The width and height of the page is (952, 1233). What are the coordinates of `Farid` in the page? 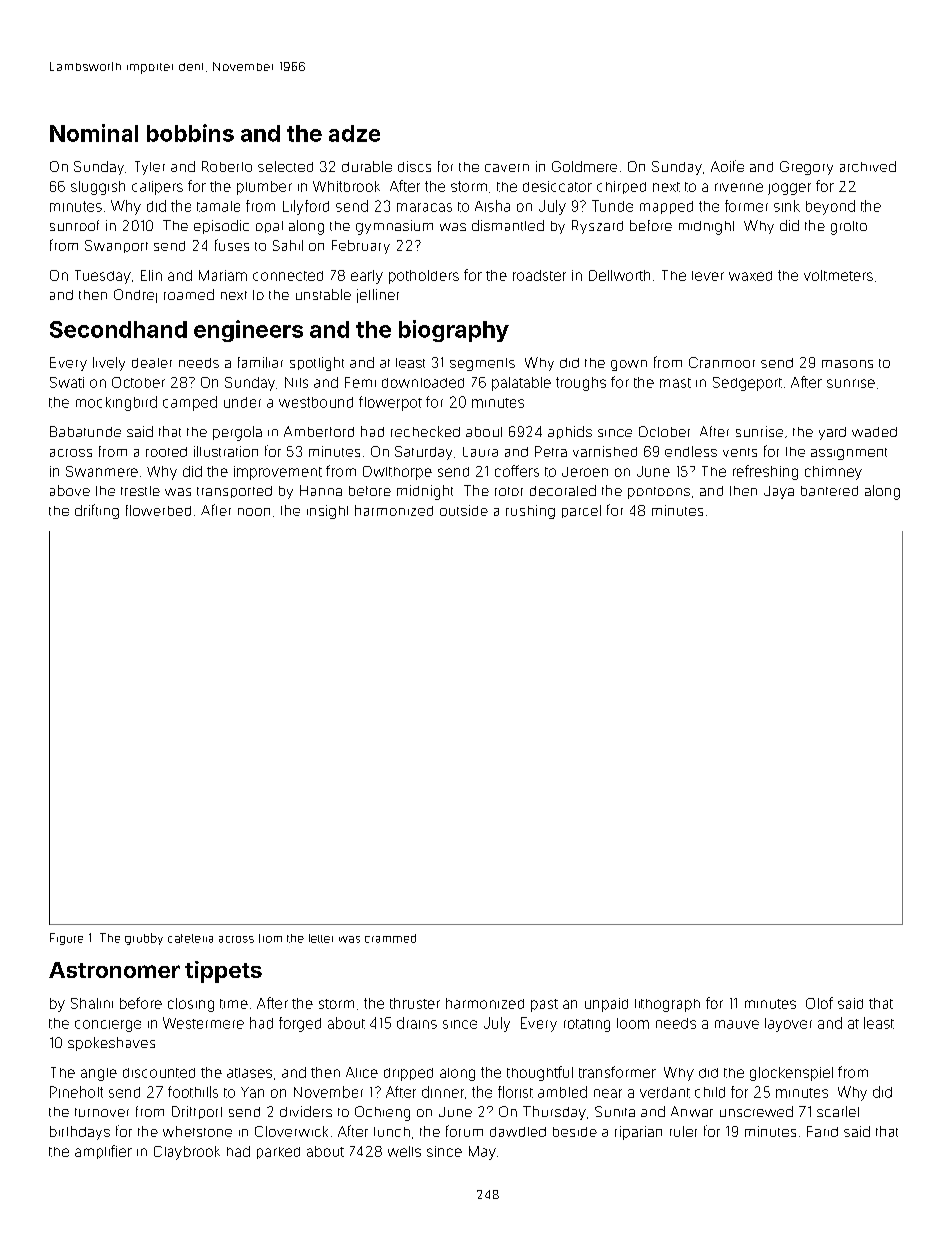 It's located at (822, 1131).
